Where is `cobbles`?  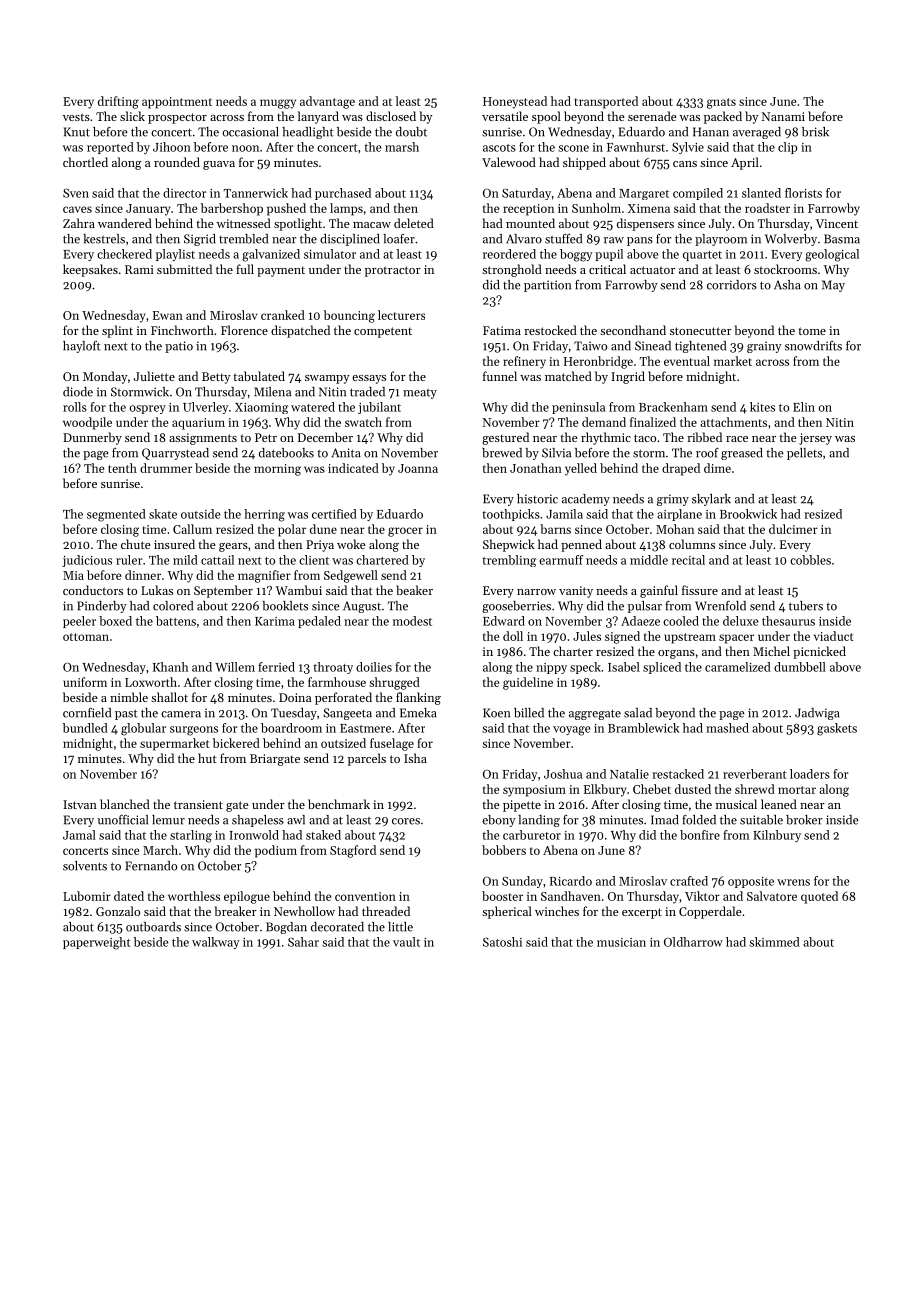
cobbles is located at coordinates (810, 560).
